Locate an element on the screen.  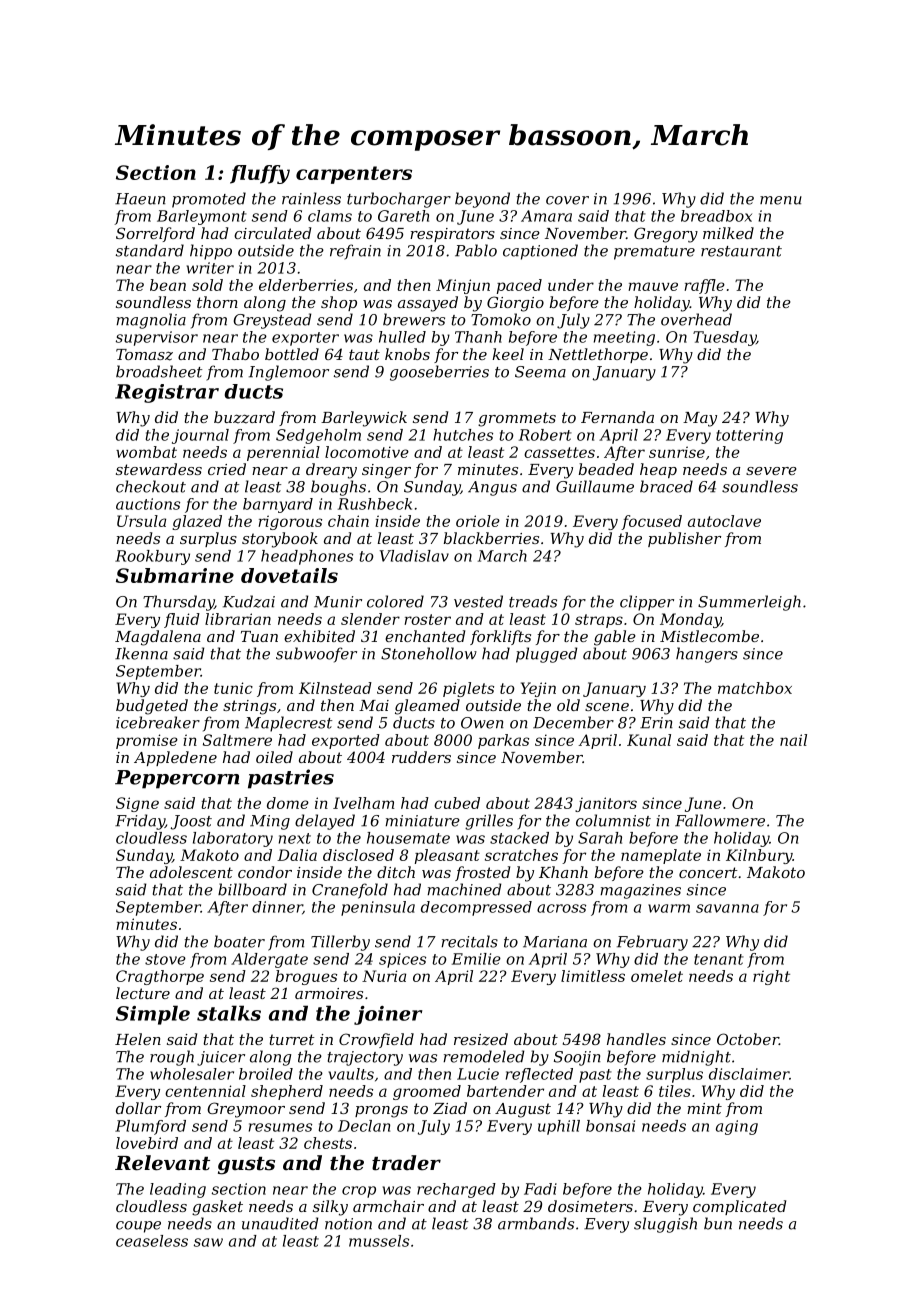
straps is located at coordinates (599, 621).
